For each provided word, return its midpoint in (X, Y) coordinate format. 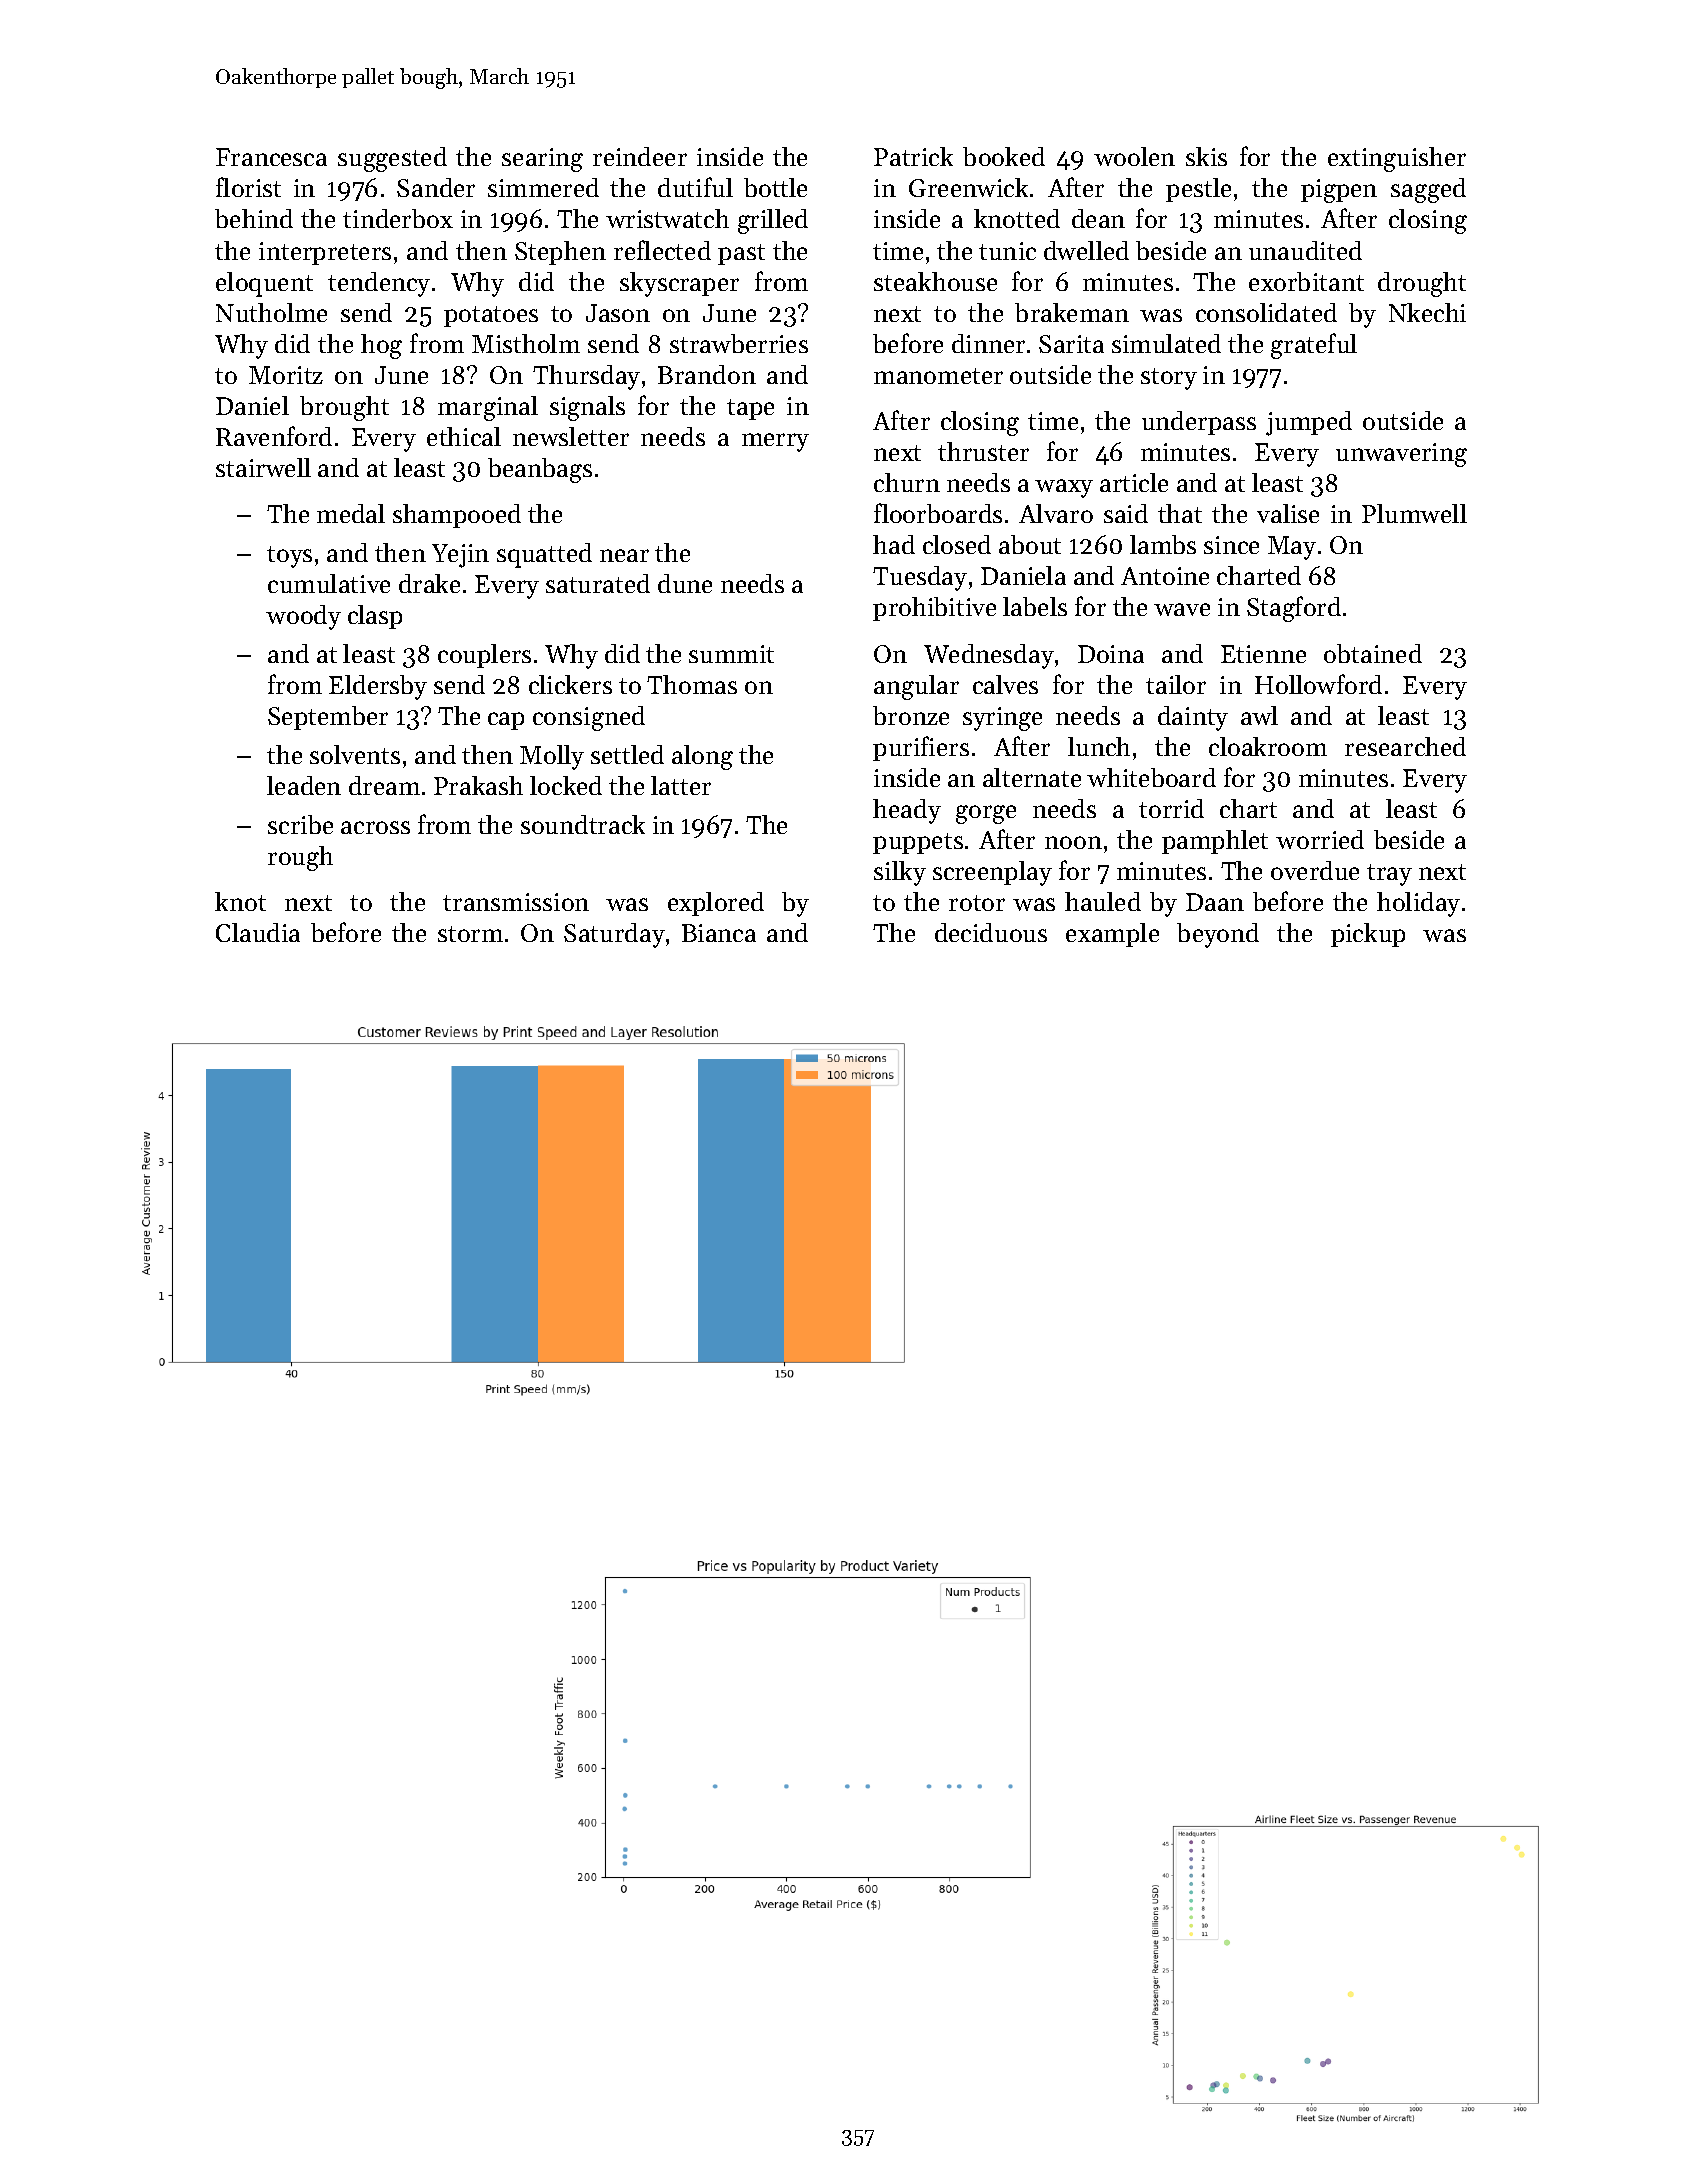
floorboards (938, 513)
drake (429, 583)
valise (1288, 513)
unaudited (1305, 250)
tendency (379, 284)
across (375, 827)
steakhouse (935, 281)
